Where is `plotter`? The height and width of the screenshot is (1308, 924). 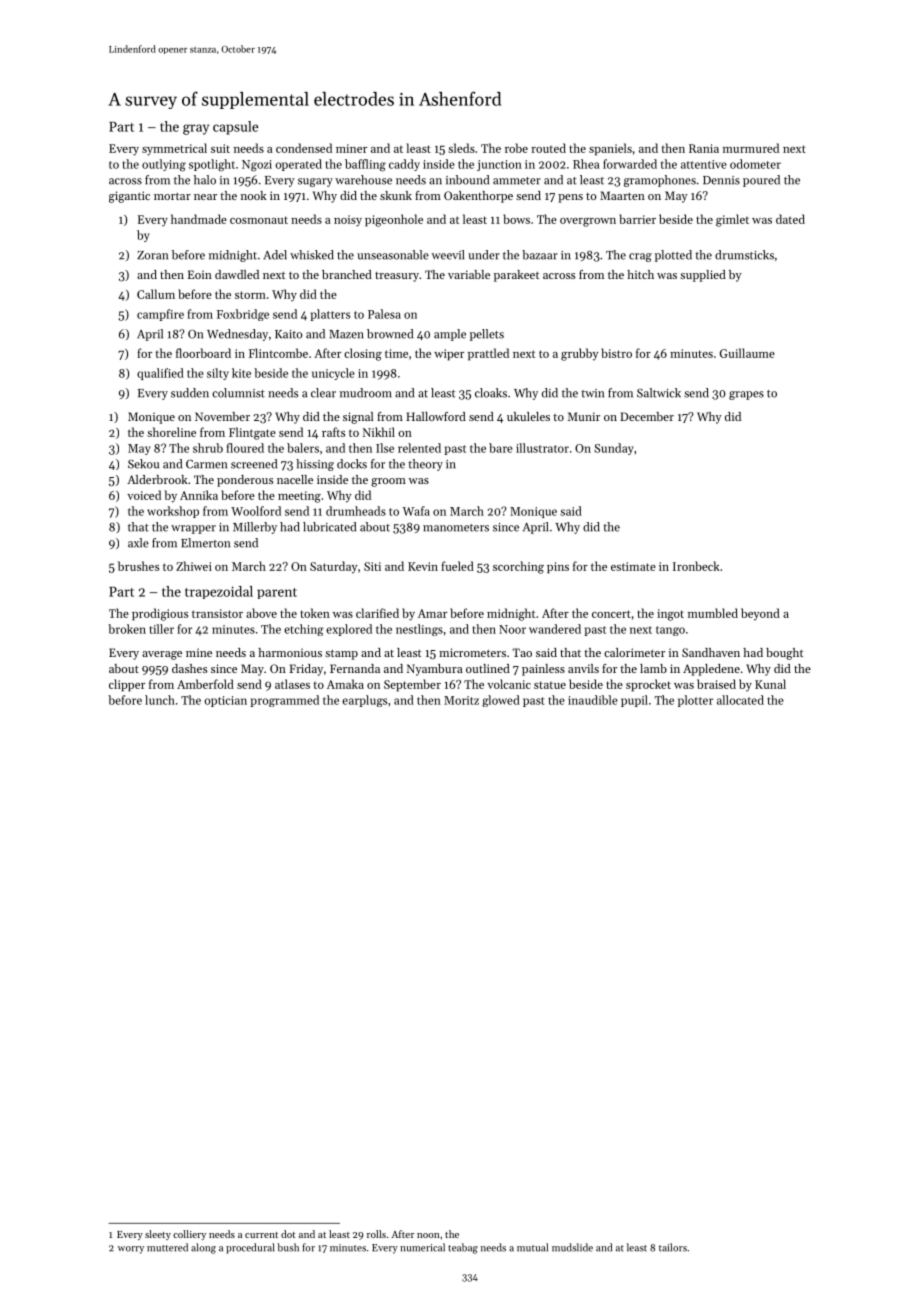 plotter is located at coordinates (695, 701).
